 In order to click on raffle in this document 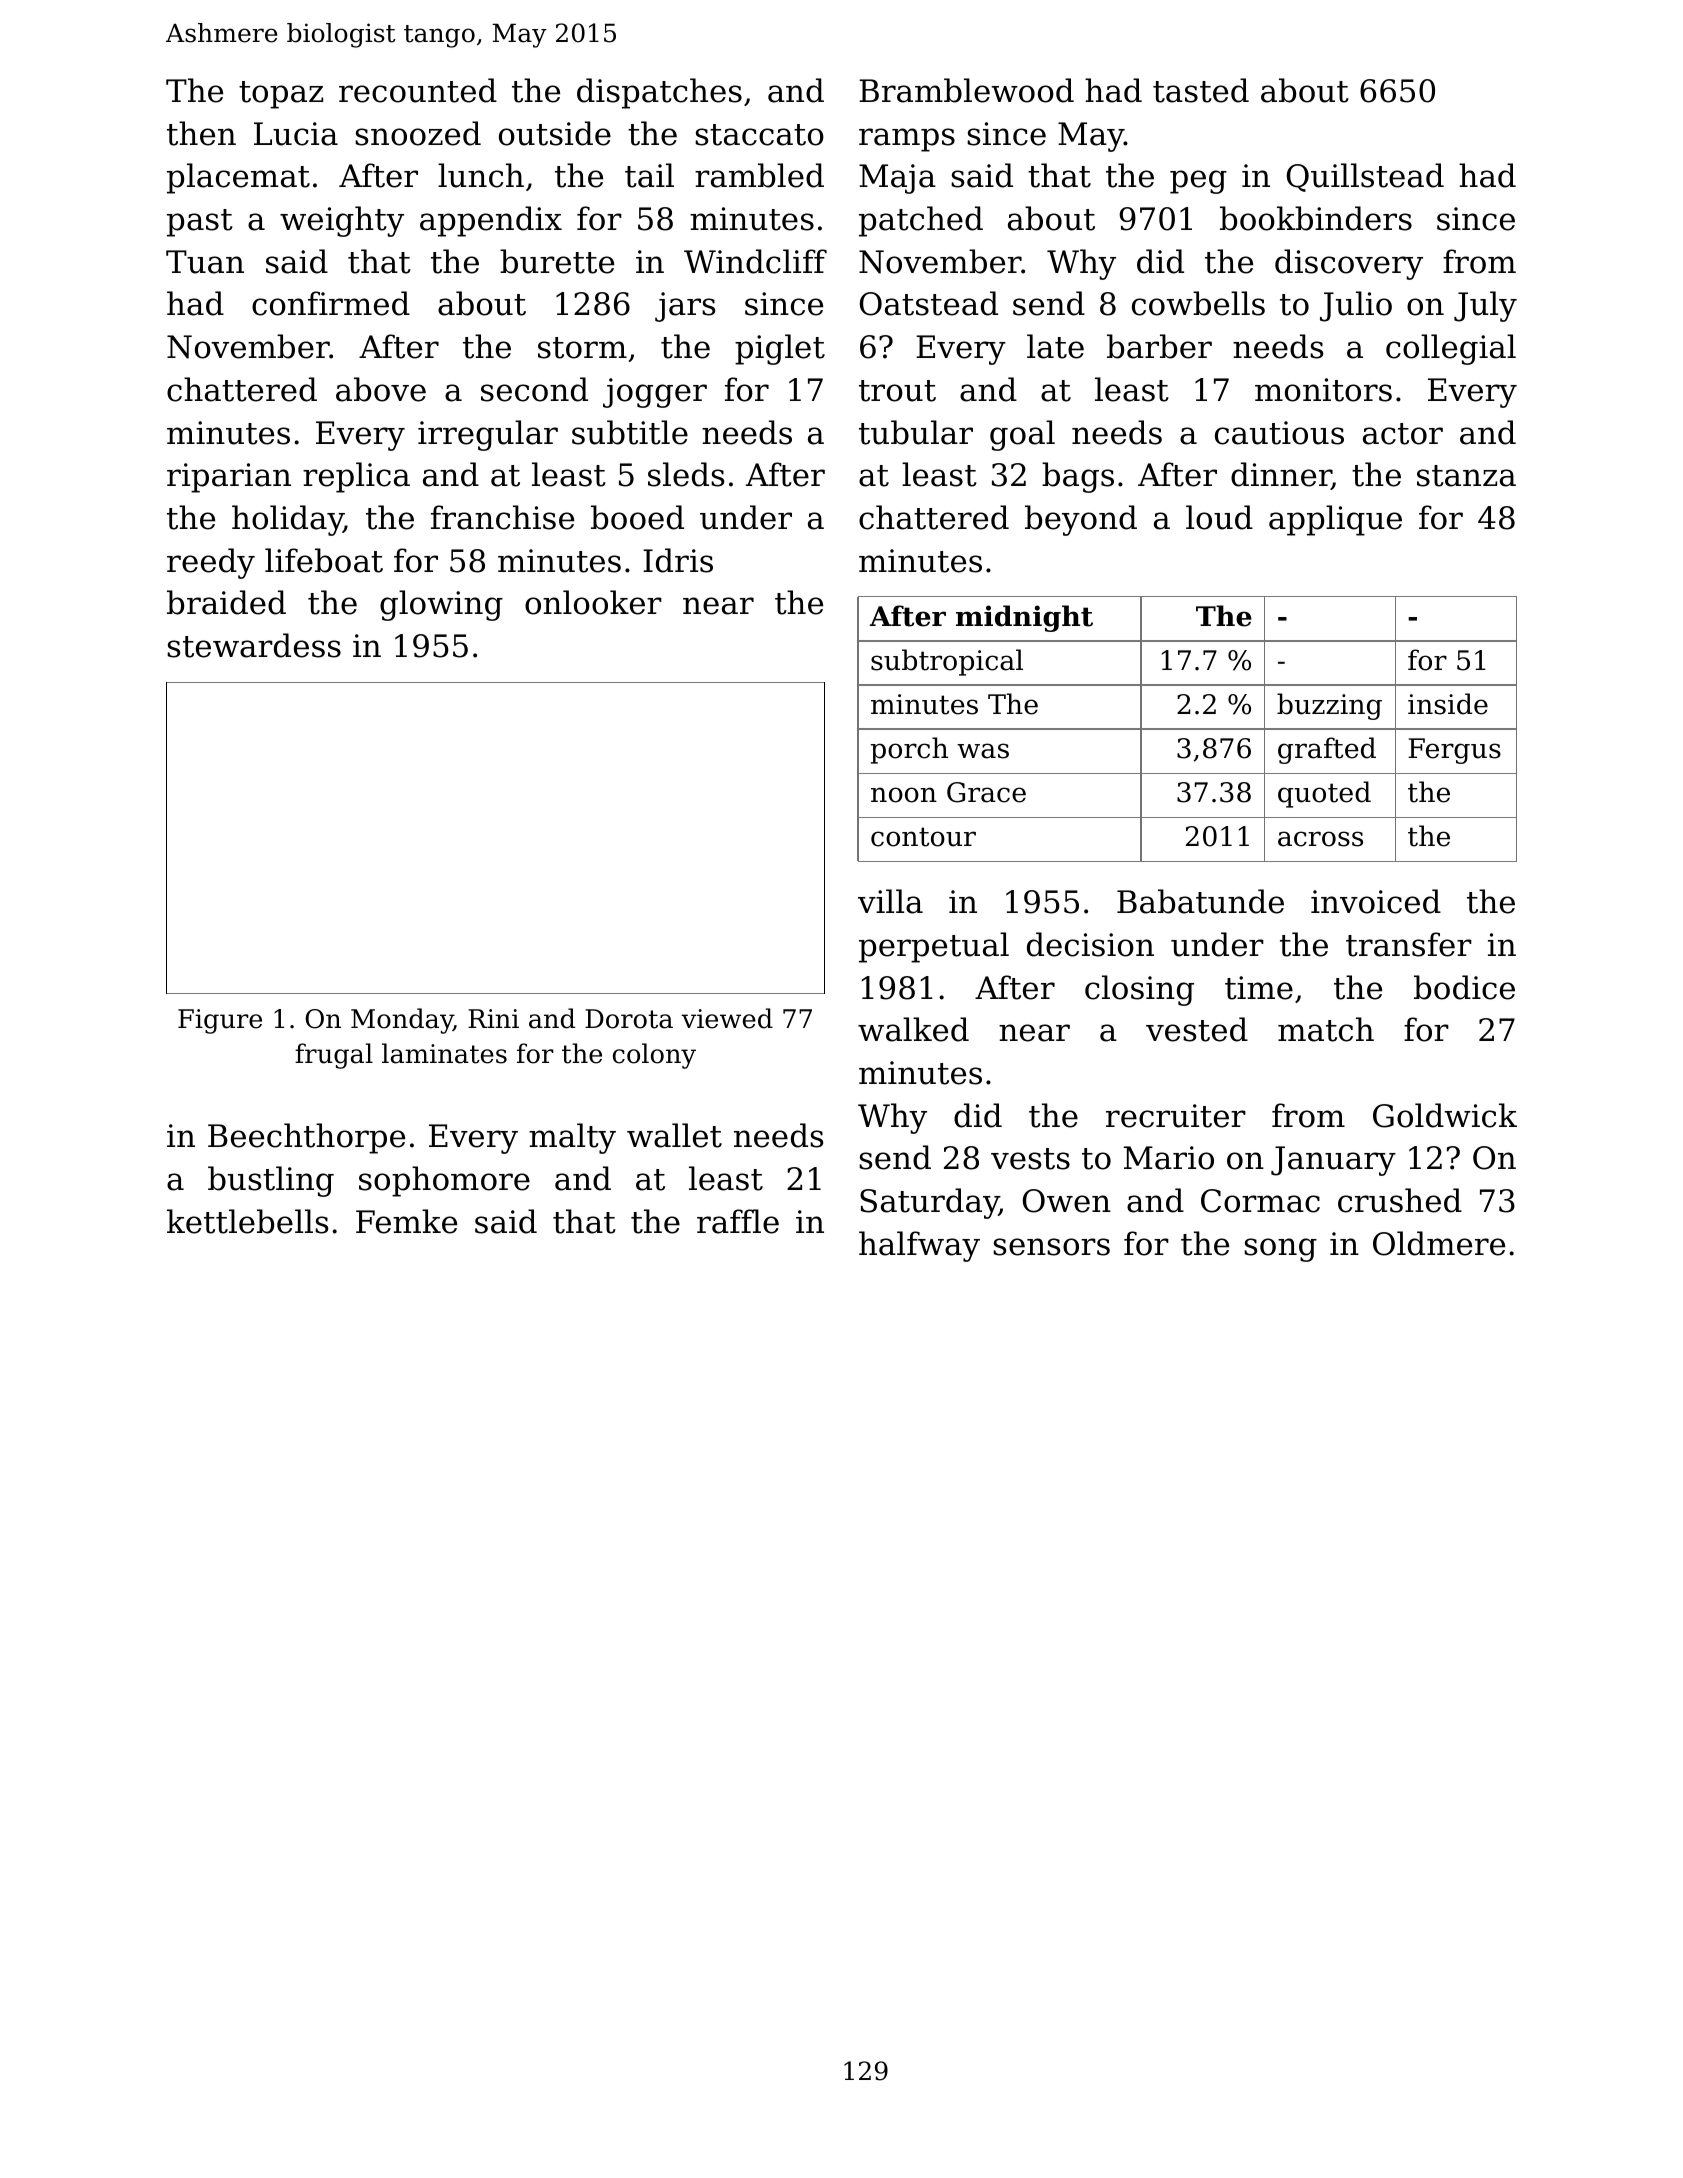, I will do `click(738, 1221)`.
